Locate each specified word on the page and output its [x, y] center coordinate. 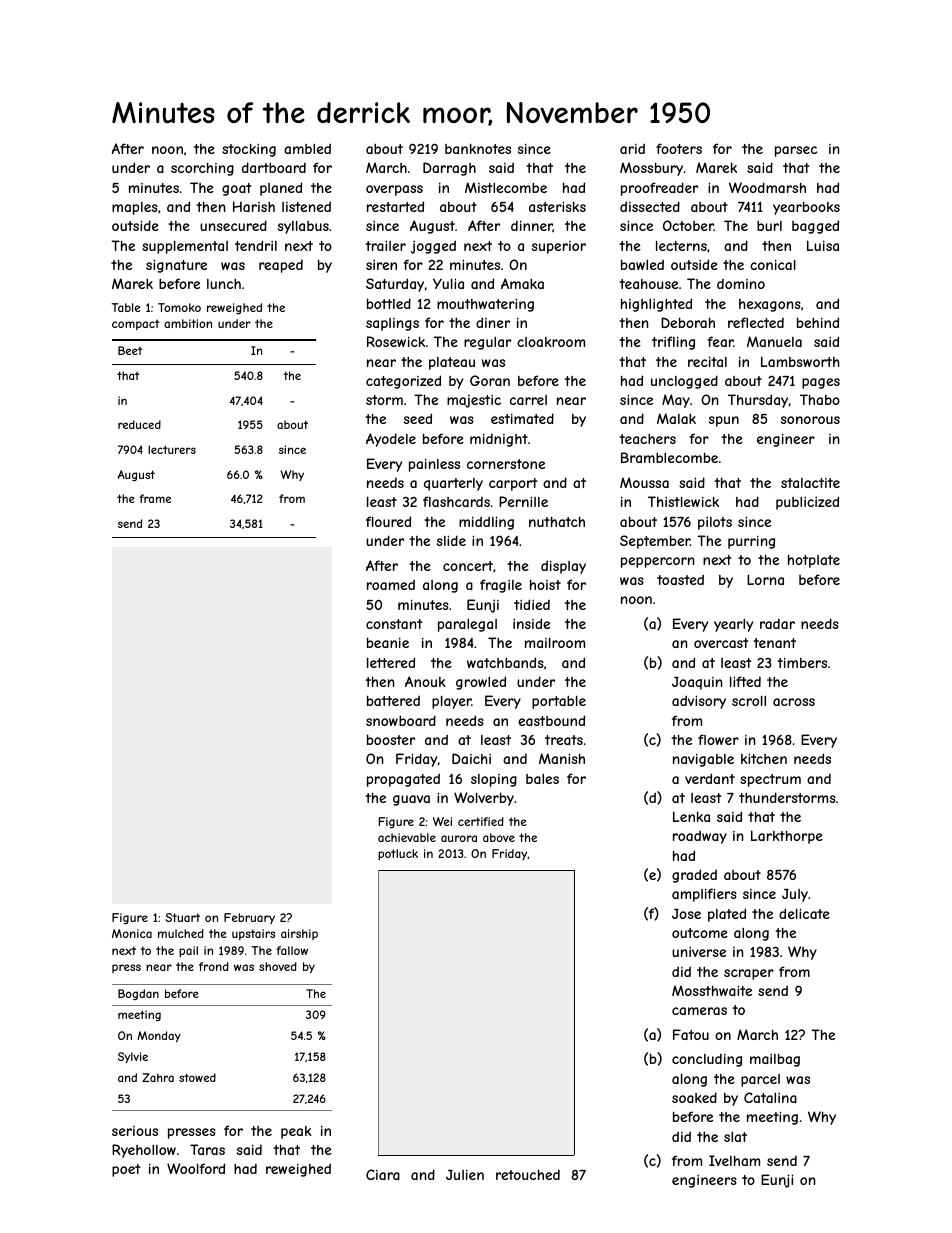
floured [388, 521]
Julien [465, 1174]
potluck [398, 855]
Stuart [182, 917]
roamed [391, 584]
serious [135, 1131]
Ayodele [391, 440]
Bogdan [138, 994]
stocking [249, 150]
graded [694, 876]
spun [724, 421]
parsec [796, 151]
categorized [403, 382]
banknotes [478, 148]
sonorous [810, 420]
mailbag [775, 1060]
